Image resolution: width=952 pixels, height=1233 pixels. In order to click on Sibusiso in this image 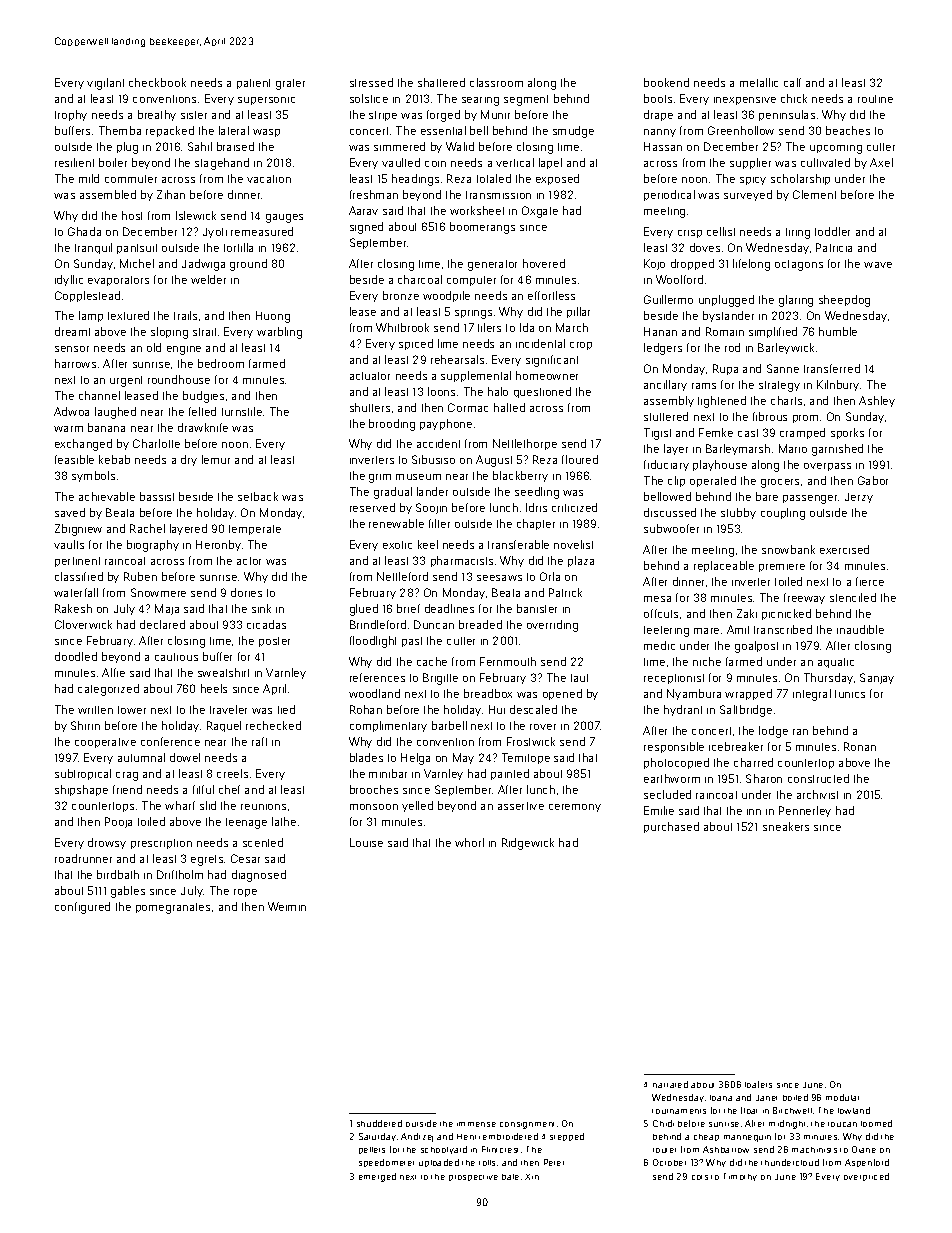, I will do `click(433, 459)`.
